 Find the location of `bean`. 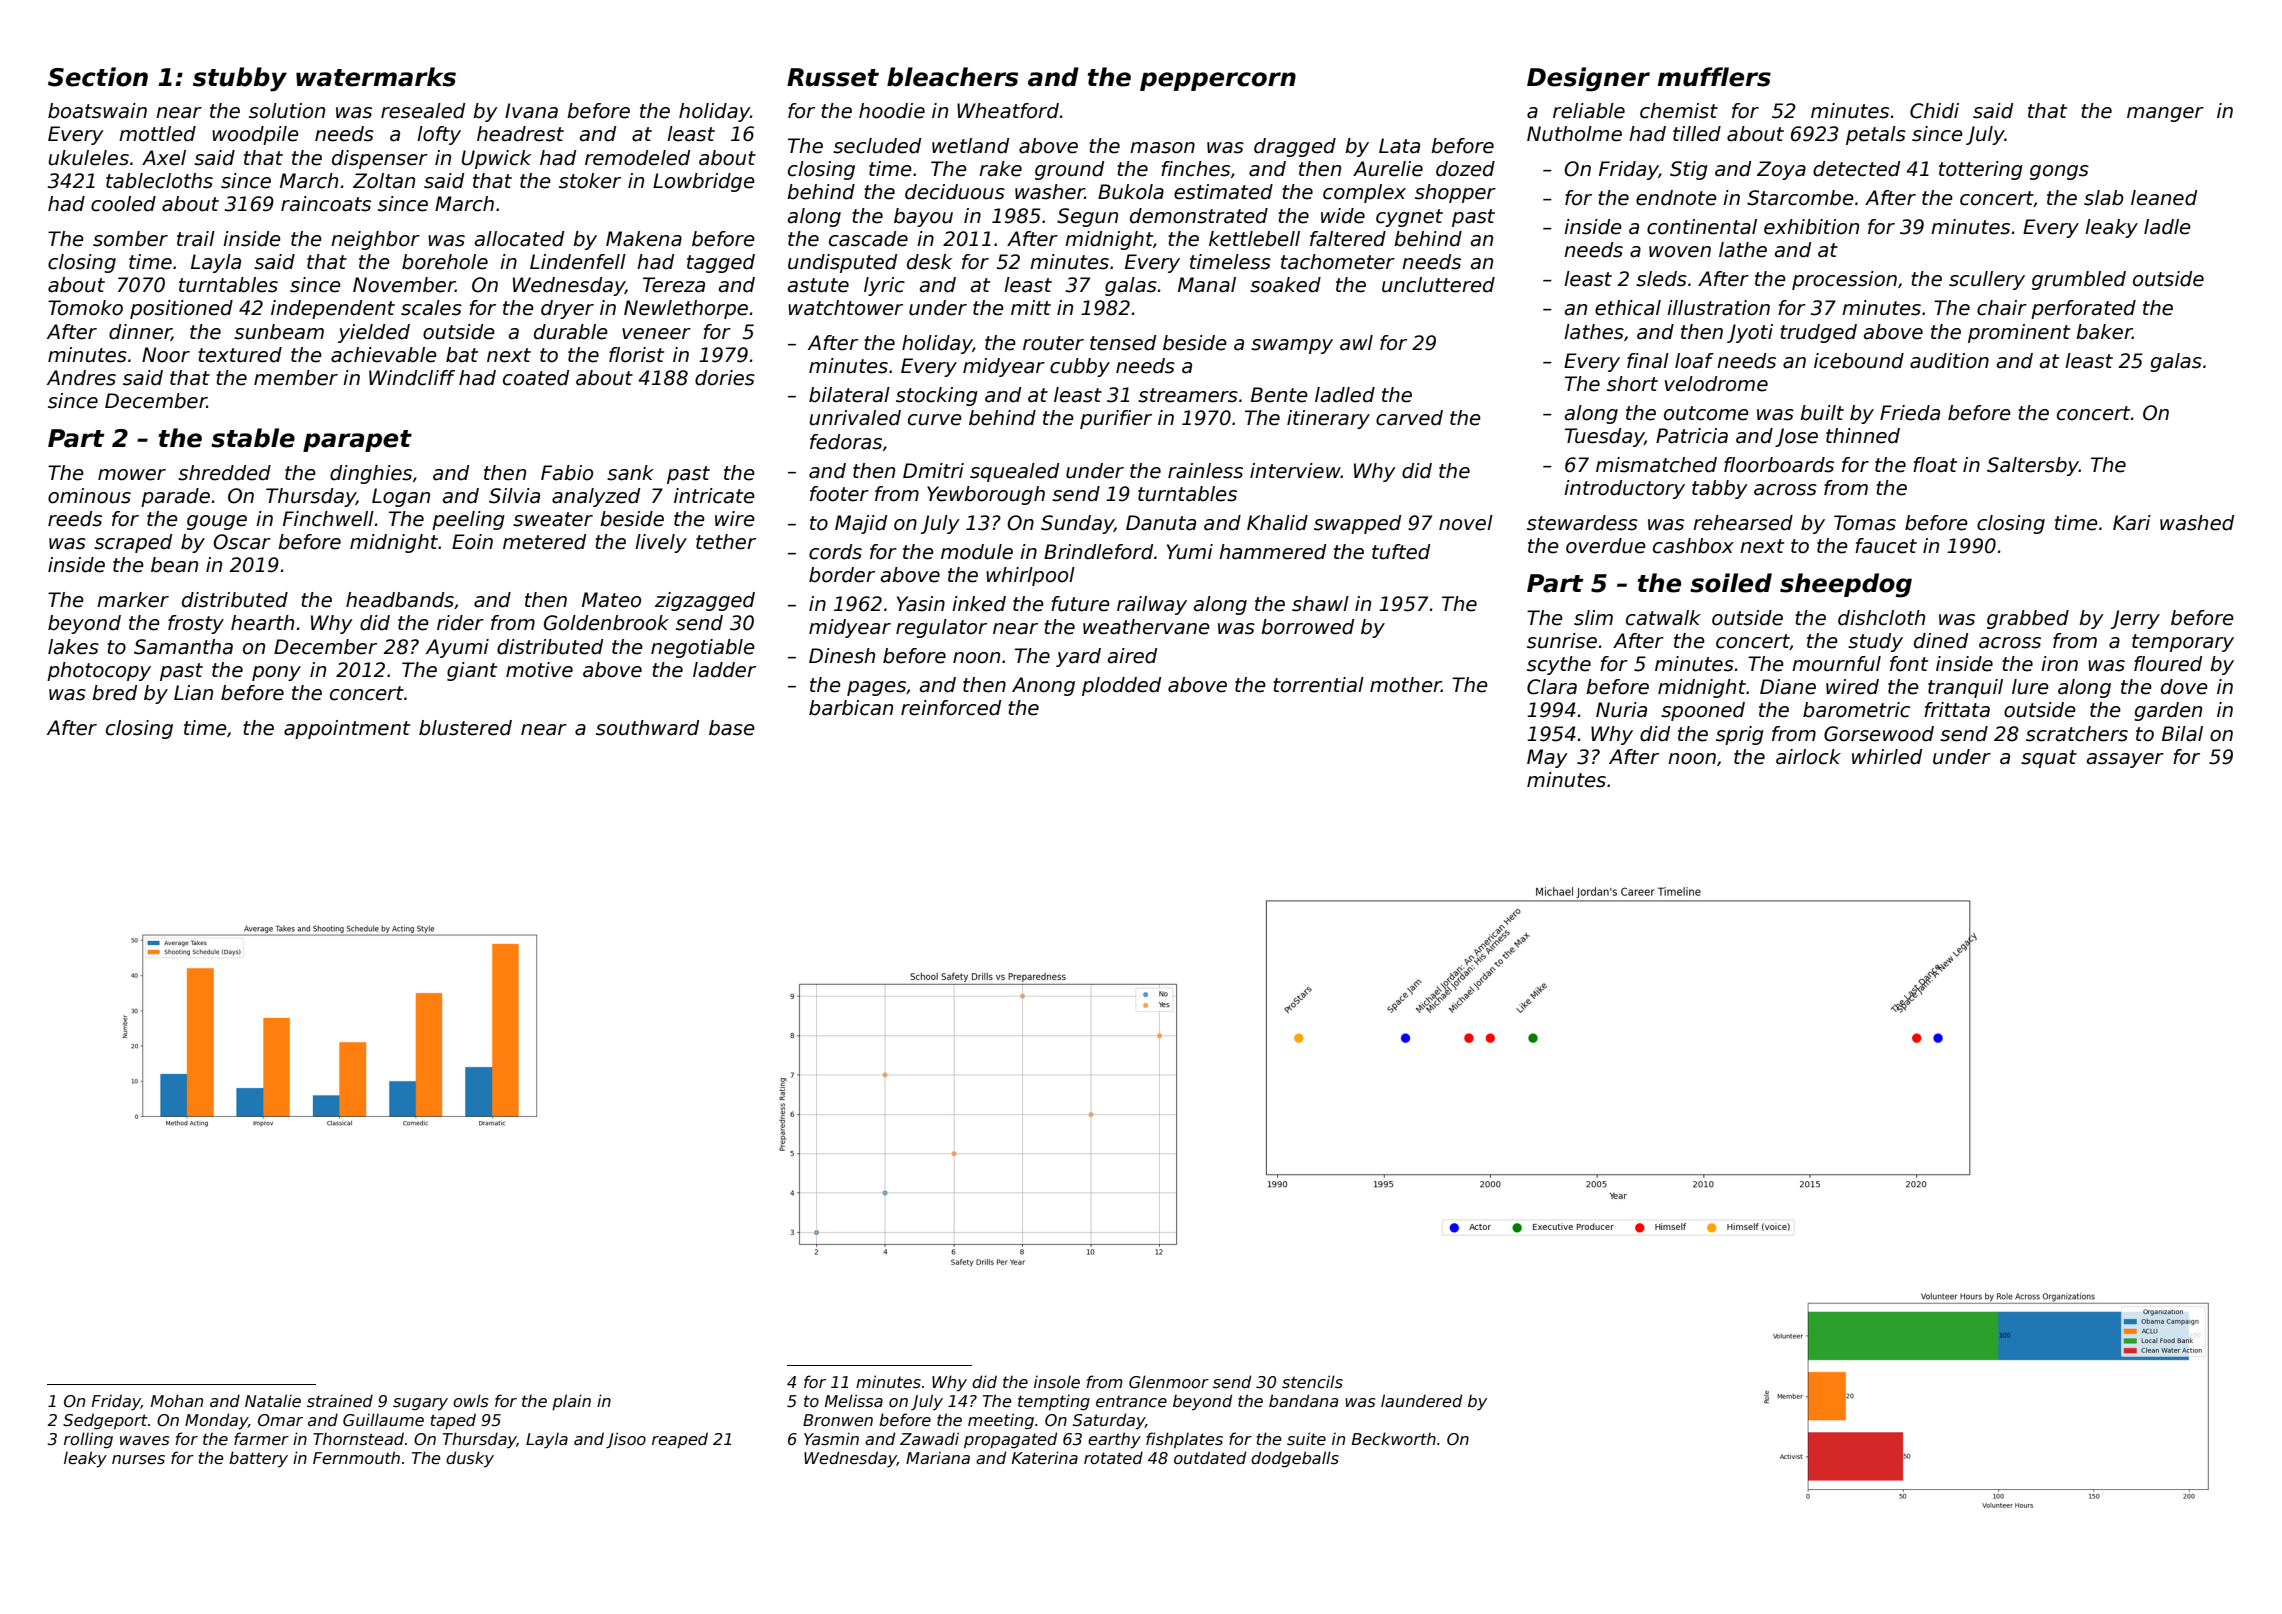

bean is located at coordinates (174, 565).
